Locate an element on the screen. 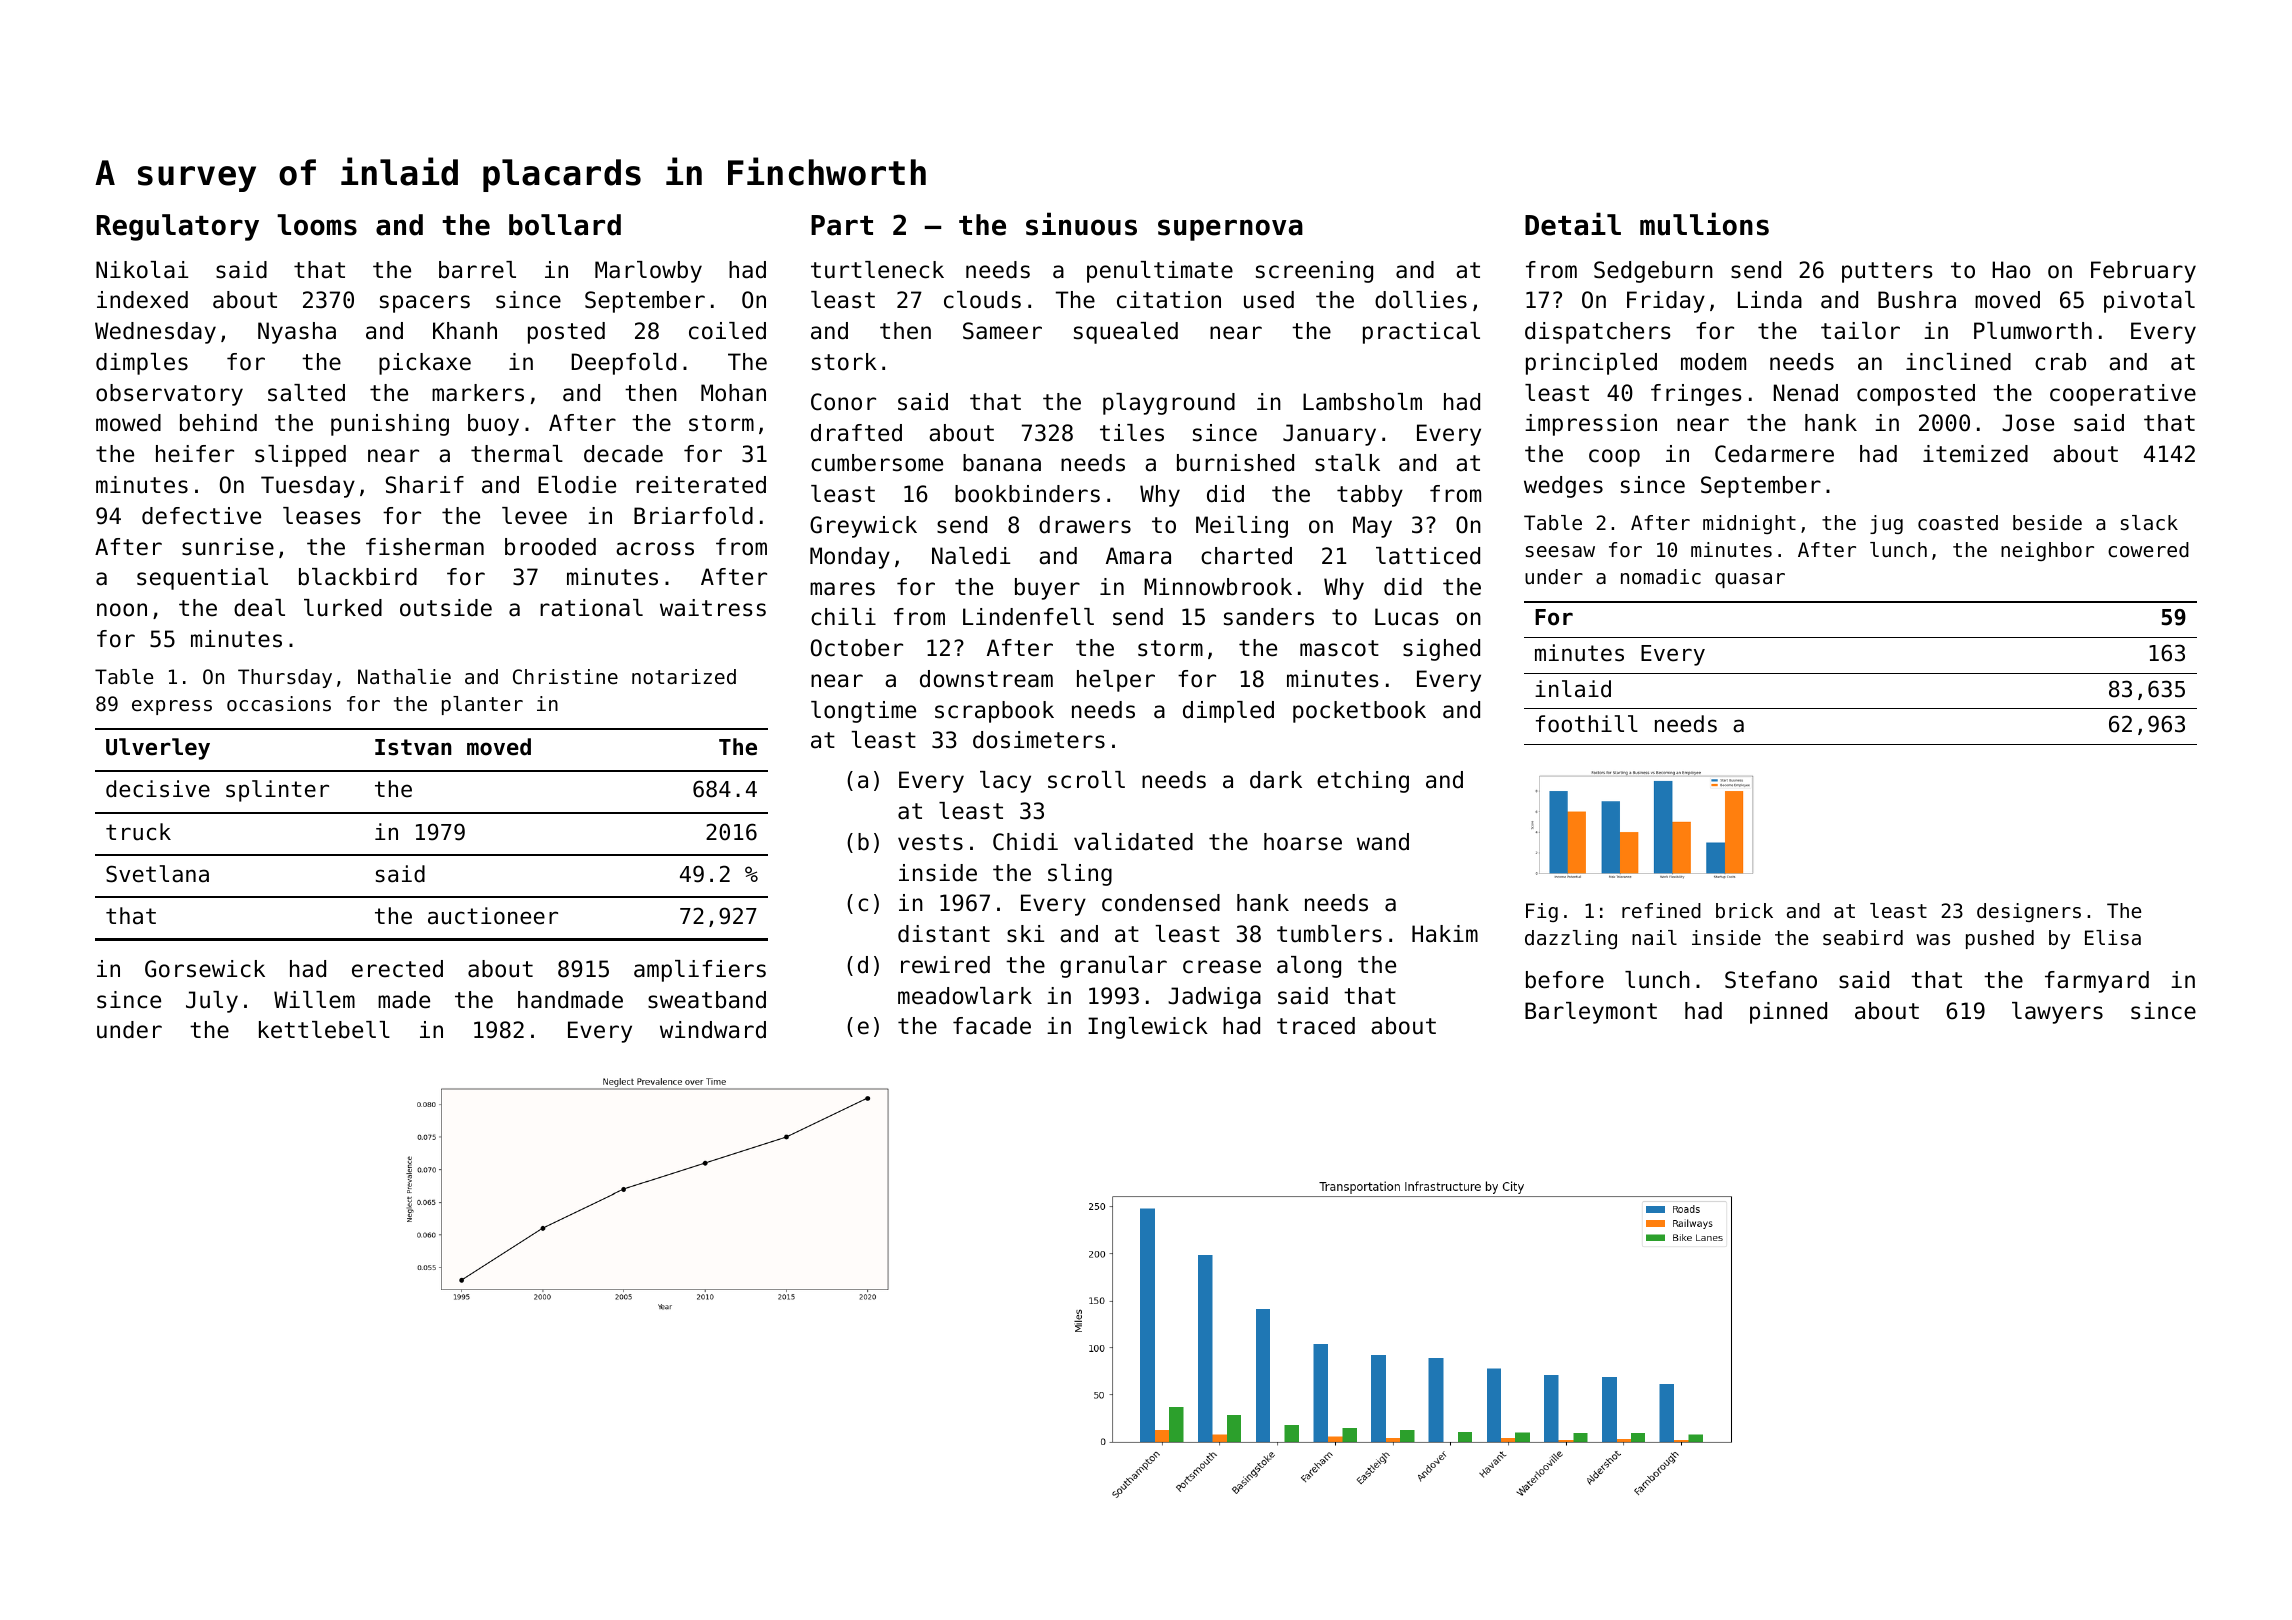  screening is located at coordinates (1314, 272).
